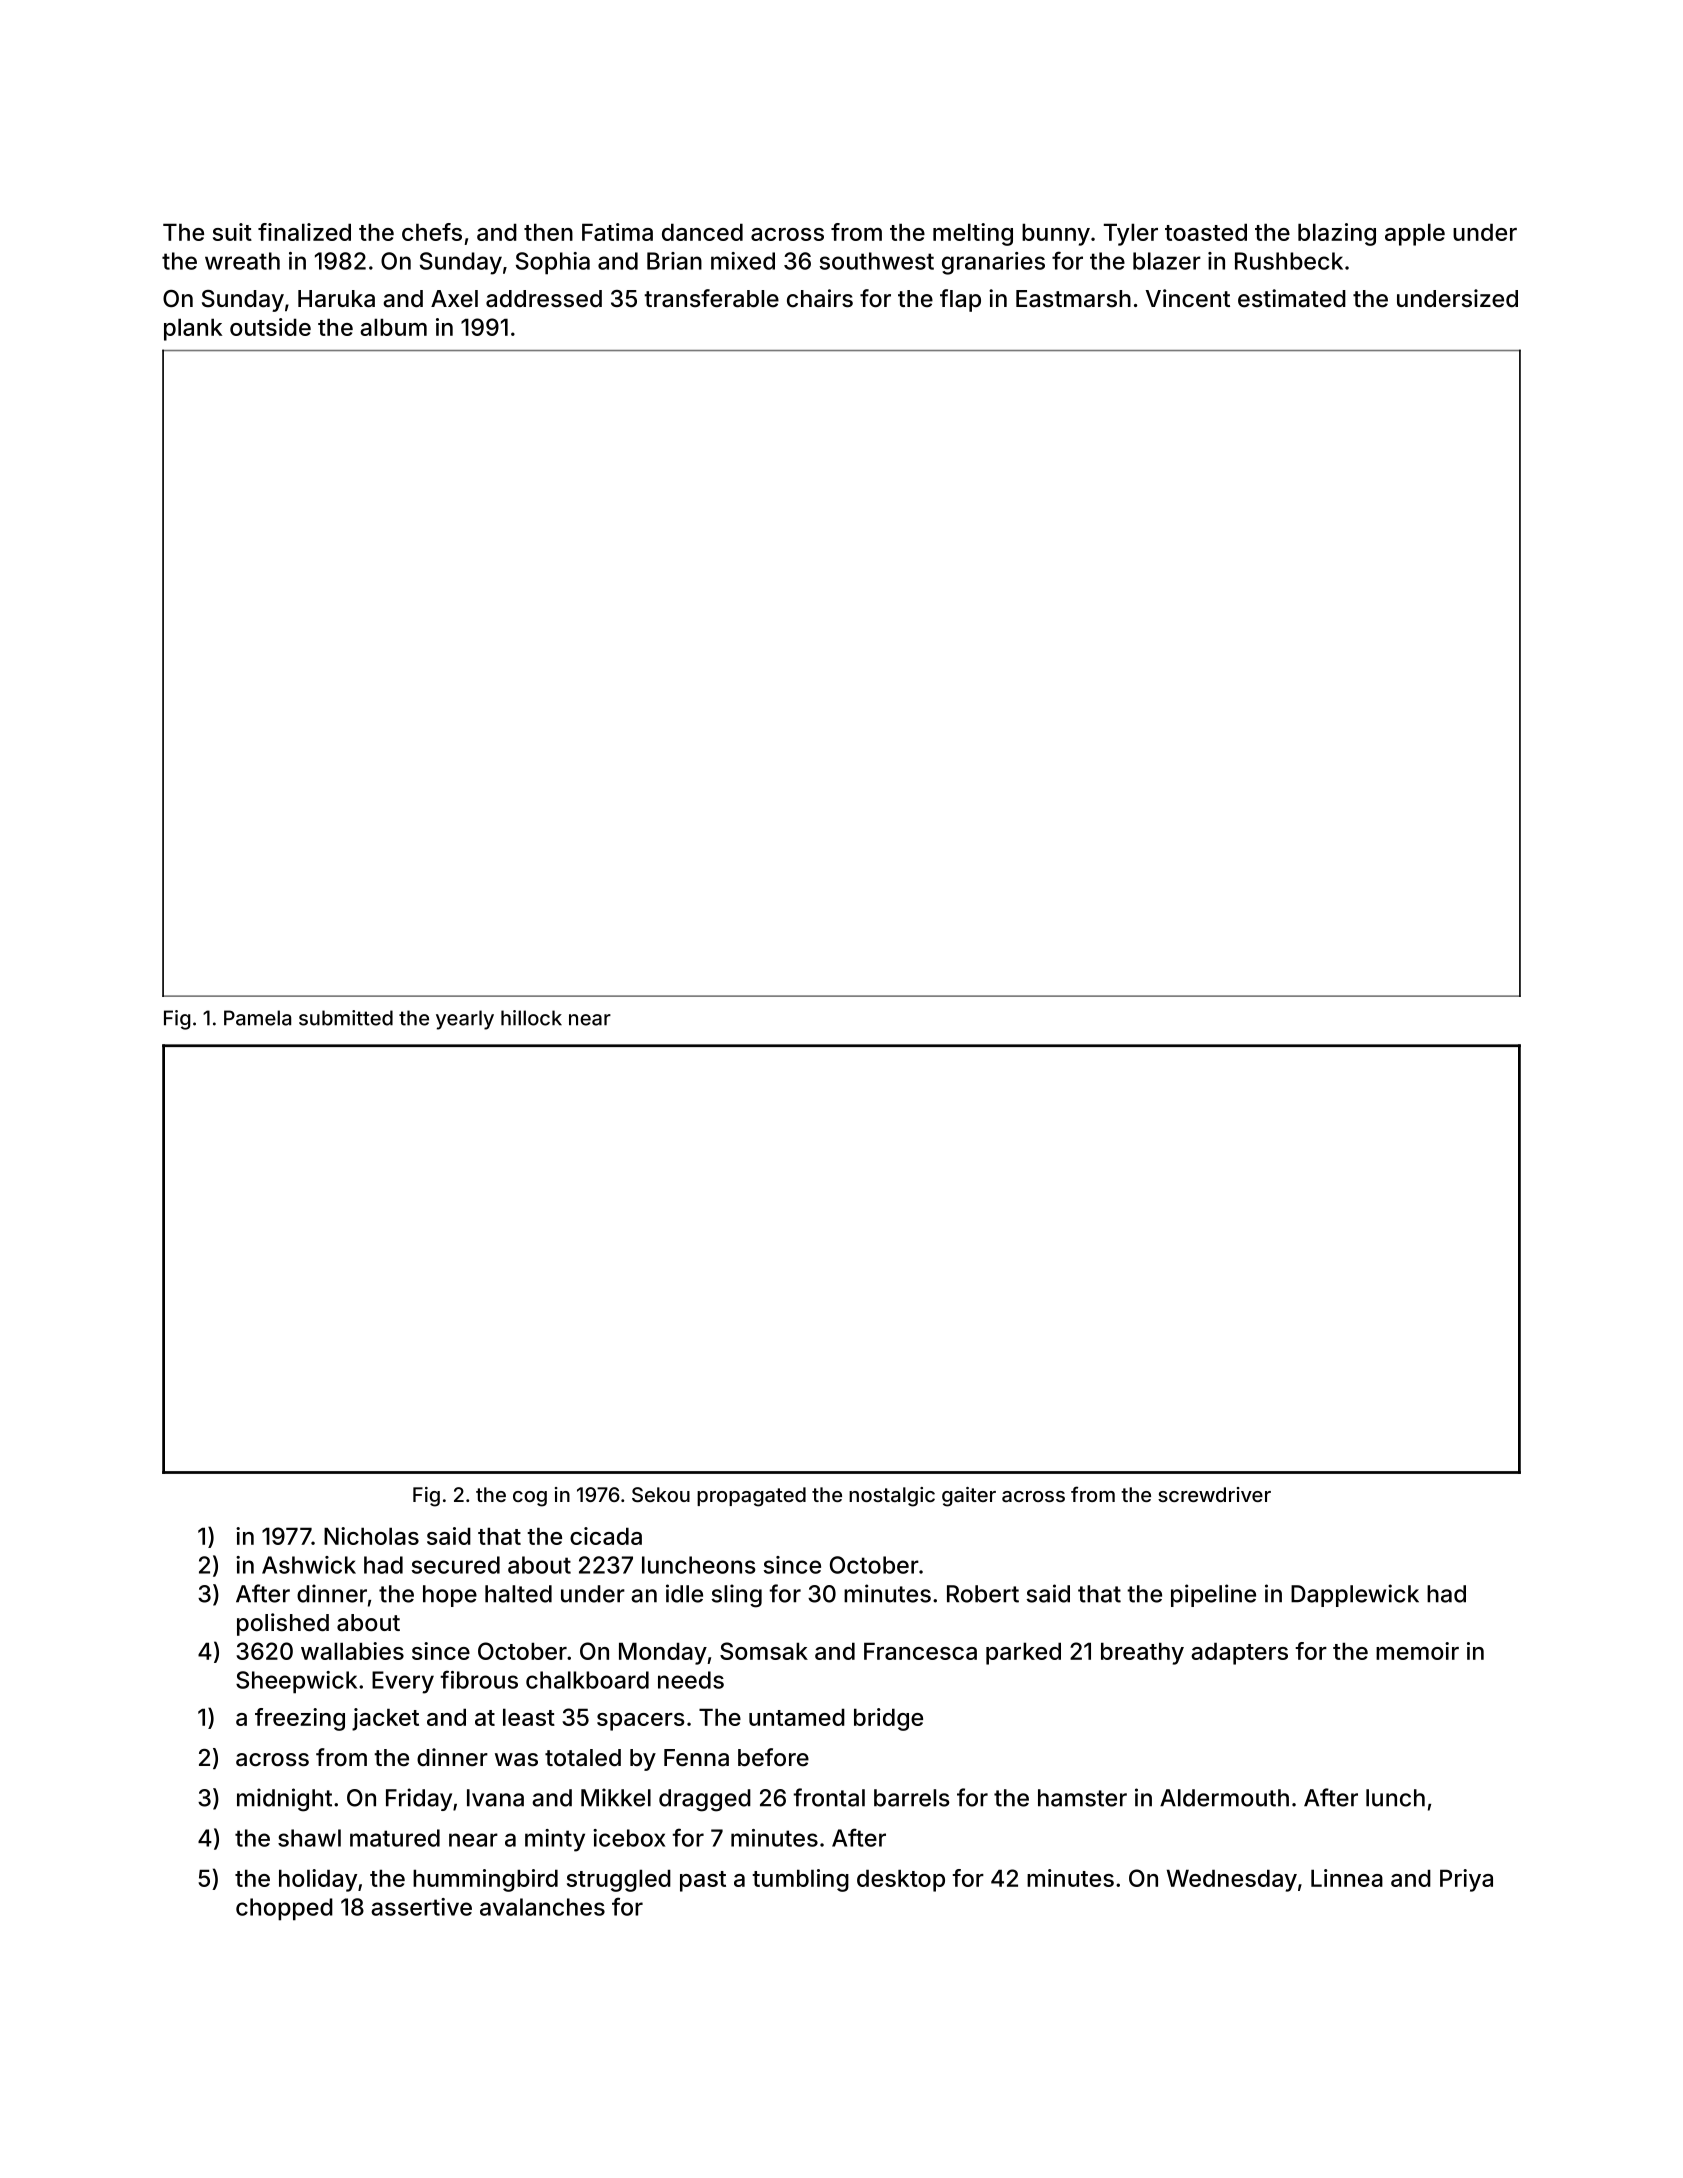  What do you see at coordinates (193, 329) in the document?
I see `plank` at bounding box center [193, 329].
